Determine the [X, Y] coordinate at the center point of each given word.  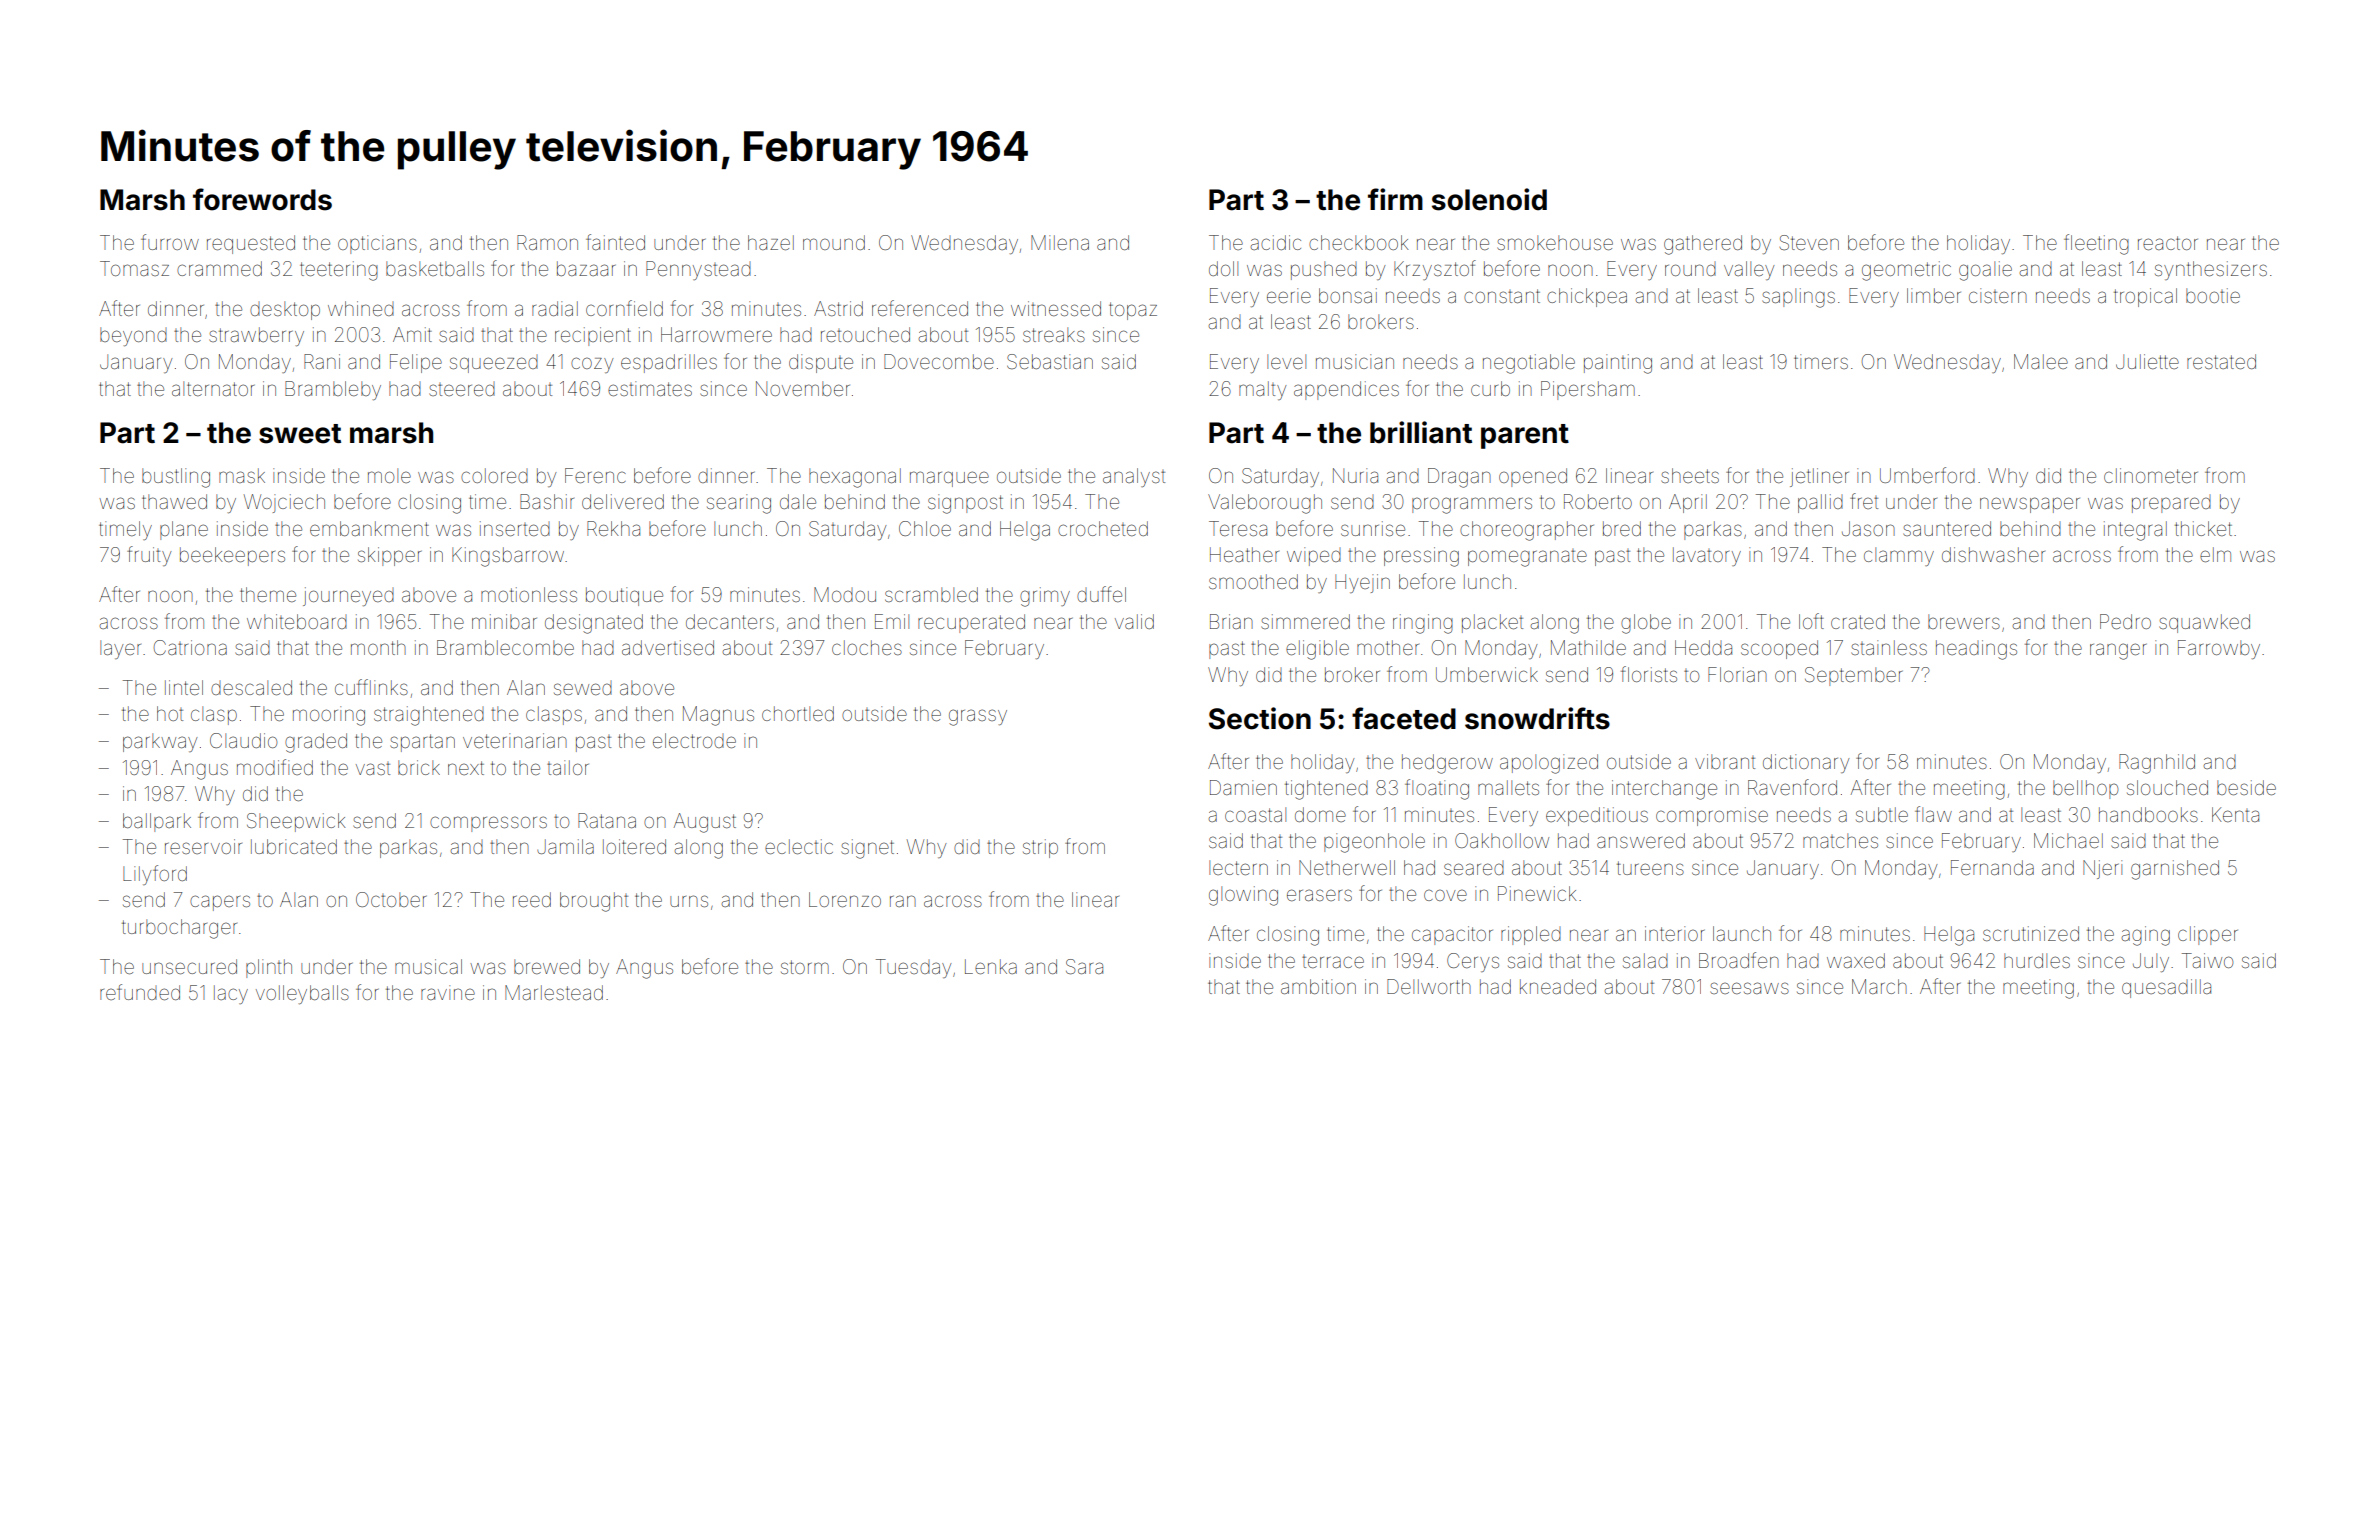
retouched [865, 334]
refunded [140, 992]
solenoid [1489, 199]
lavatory [1707, 556]
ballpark [157, 822]
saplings [1798, 298]
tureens [1650, 868]
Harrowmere [716, 334]
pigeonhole [1374, 843]
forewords [262, 199]
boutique [624, 596]
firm [1395, 199]
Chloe [925, 528]
